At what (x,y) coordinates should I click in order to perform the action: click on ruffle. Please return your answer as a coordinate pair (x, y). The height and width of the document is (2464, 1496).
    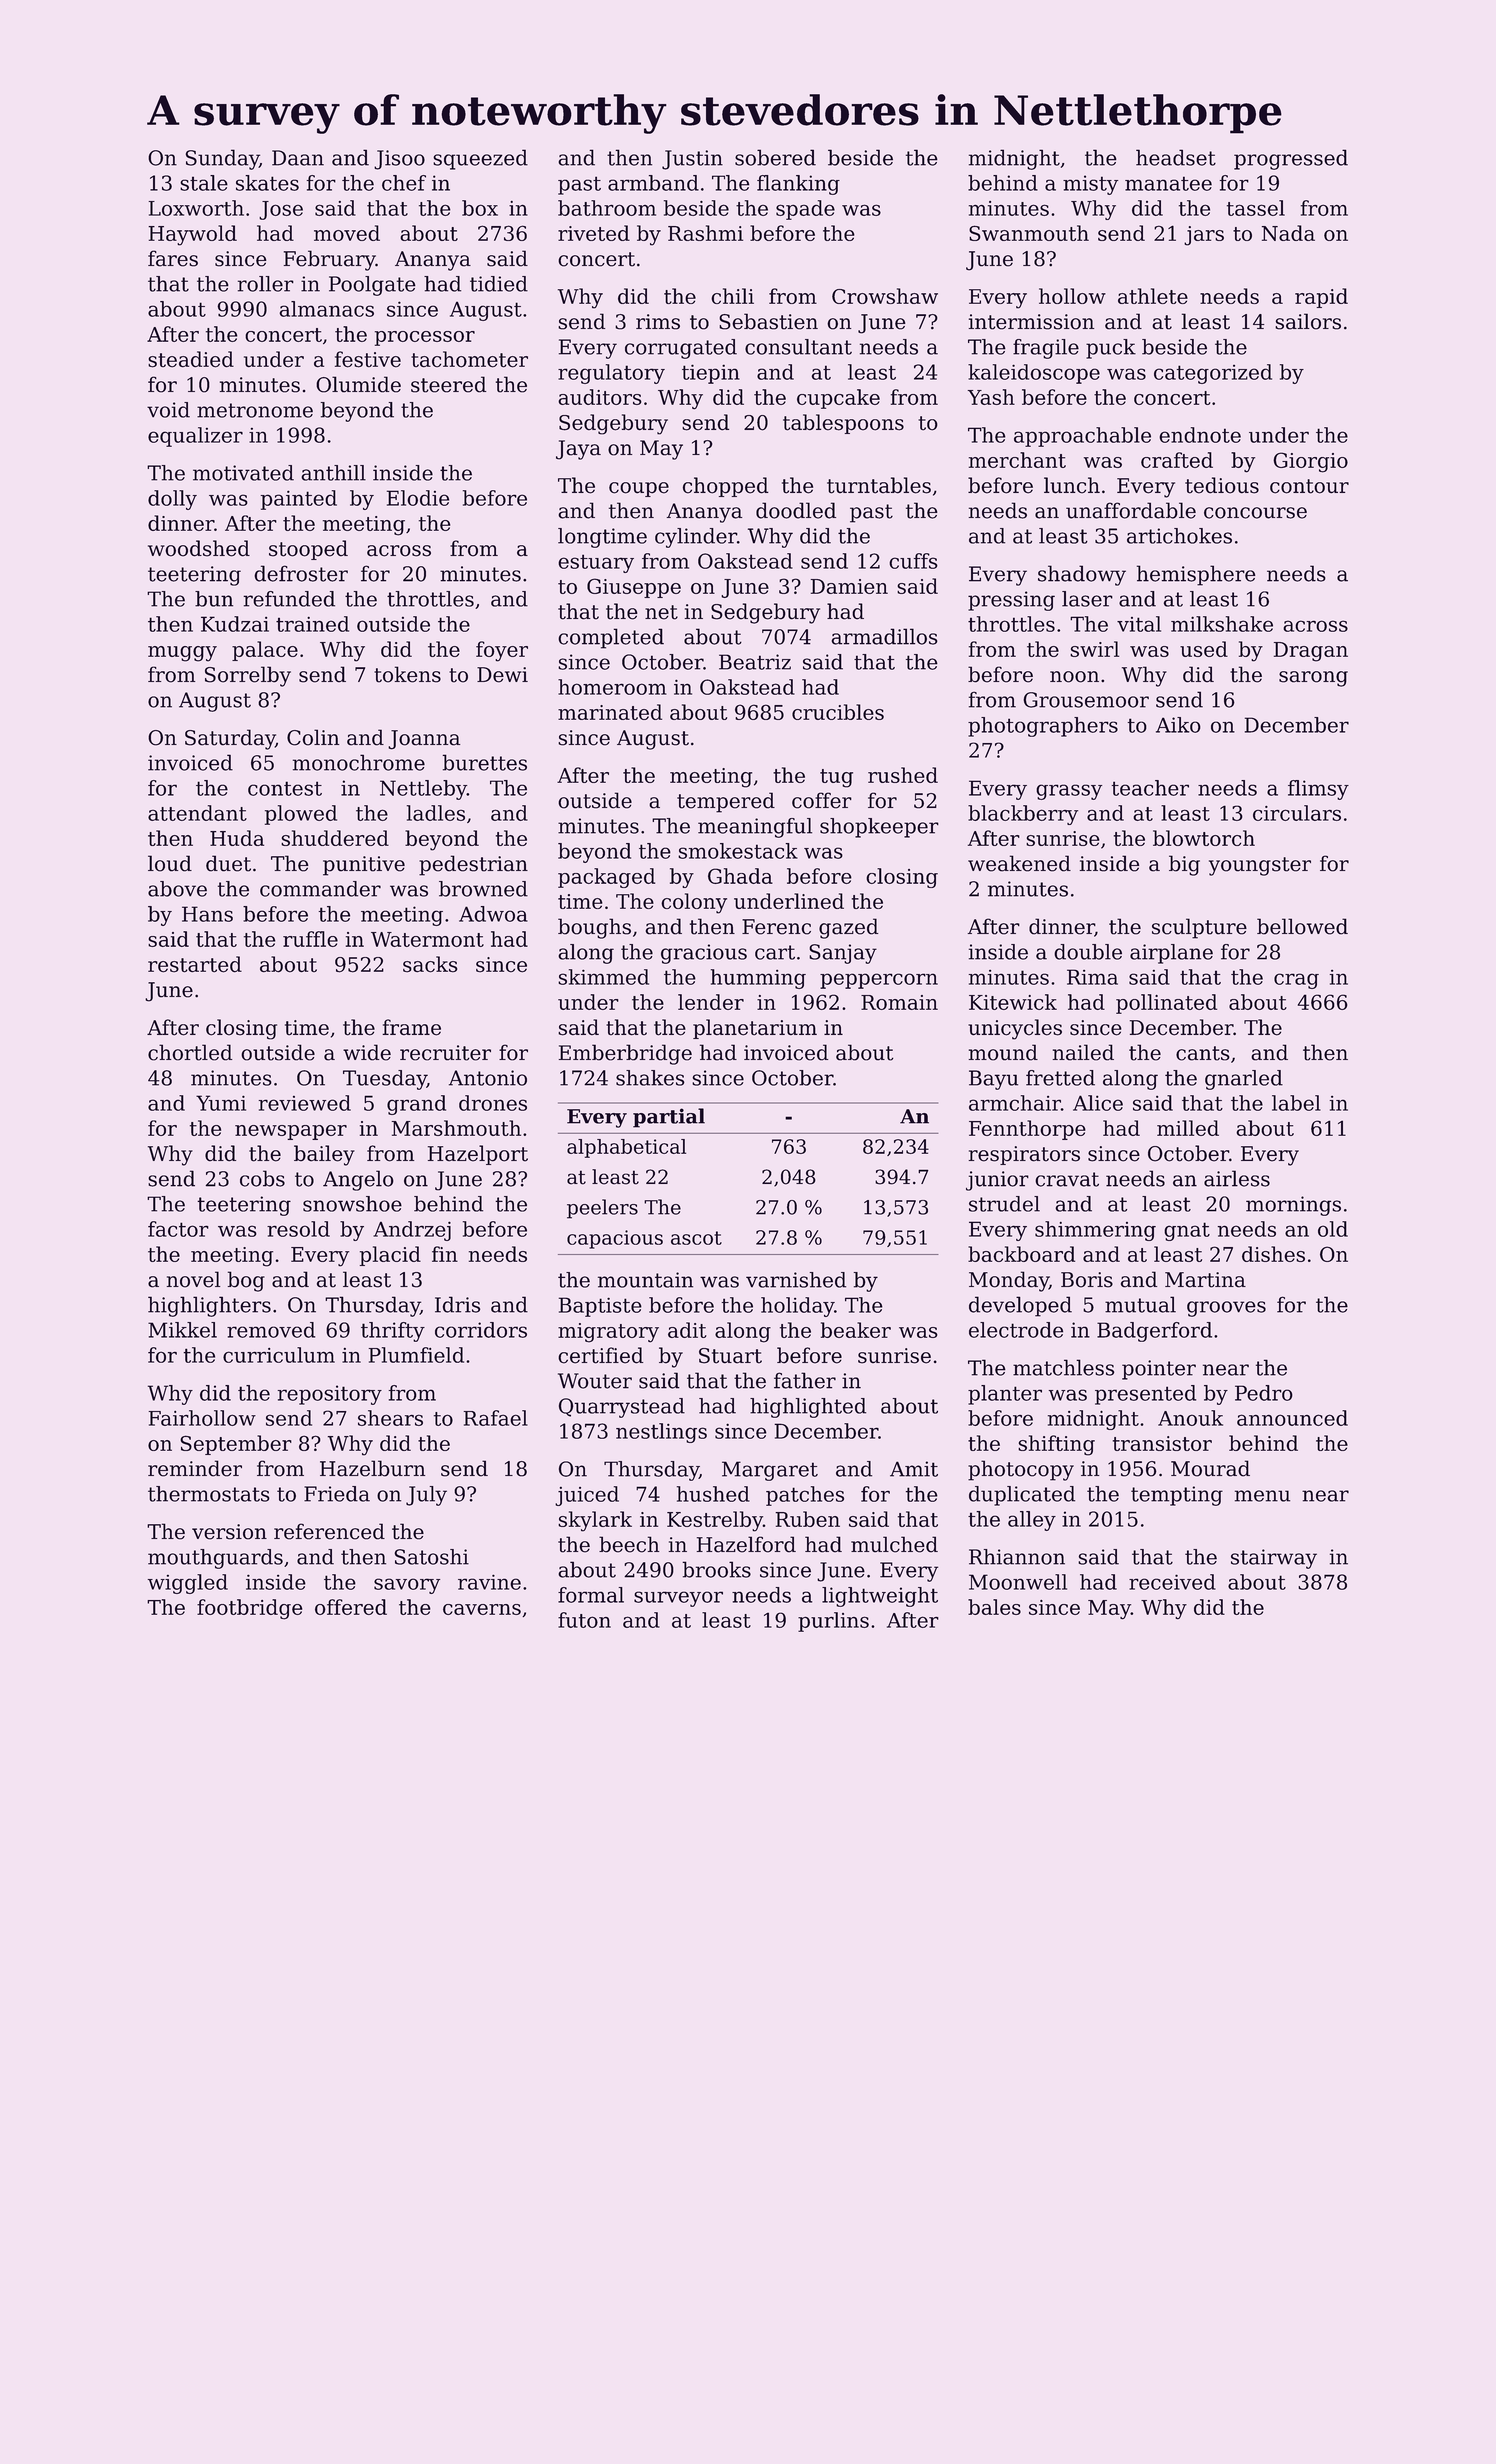
    Looking at the image, I should click on (310, 939).
